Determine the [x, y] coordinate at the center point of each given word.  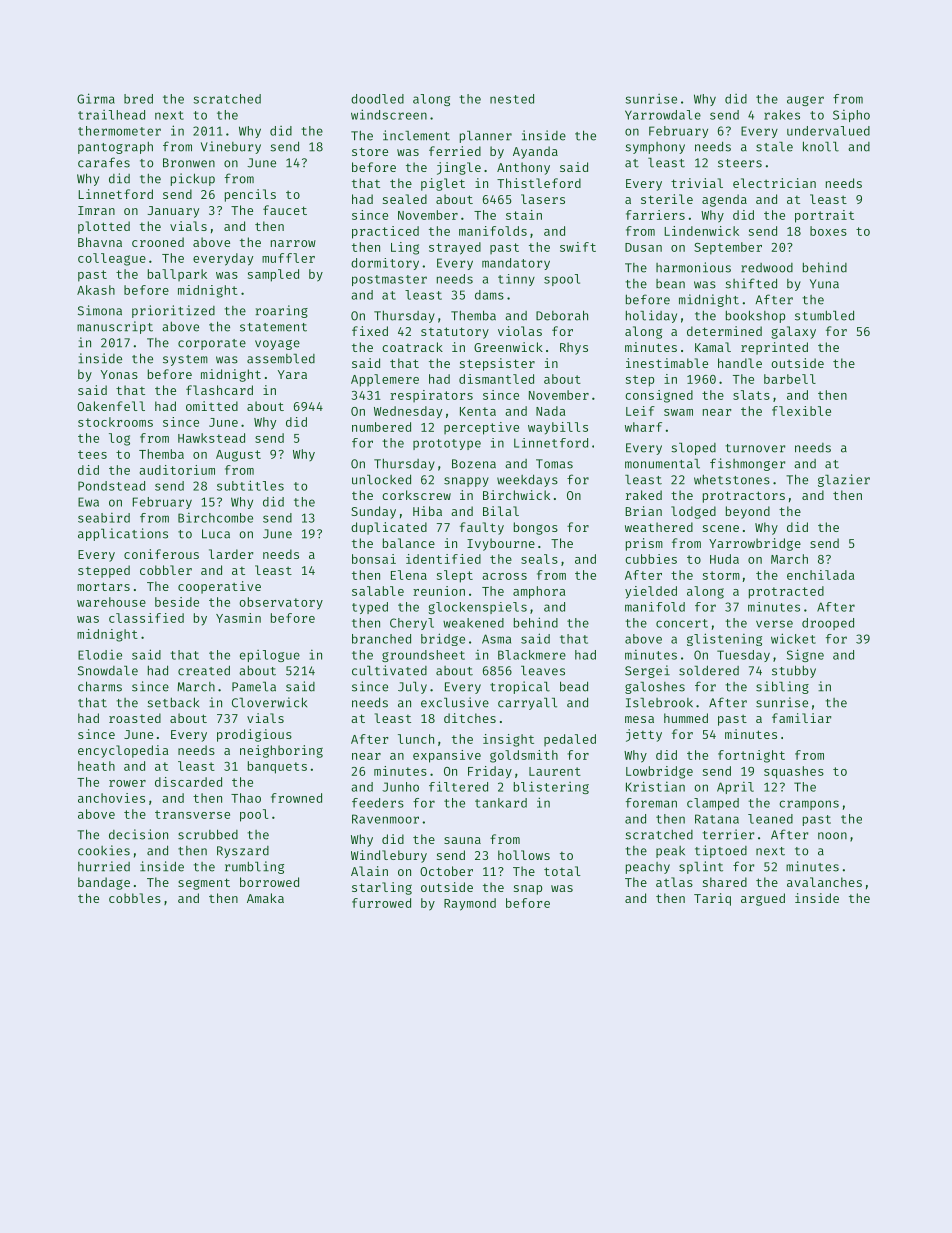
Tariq [712, 899]
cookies [104, 850]
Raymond [470, 904]
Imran [96, 210]
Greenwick [508, 347]
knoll [821, 146]
